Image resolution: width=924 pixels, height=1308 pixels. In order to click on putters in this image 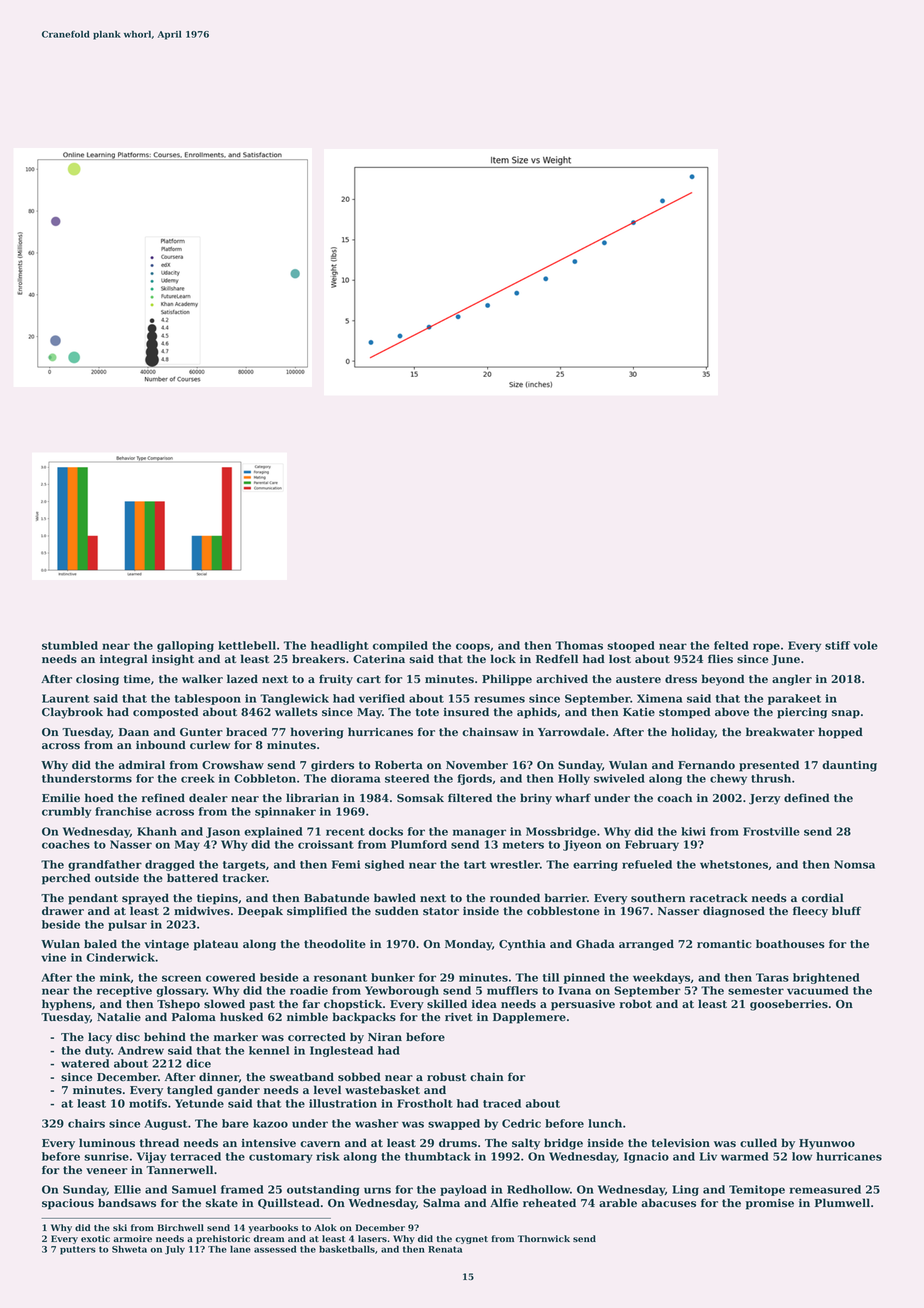, I will do `click(78, 1250)`.
